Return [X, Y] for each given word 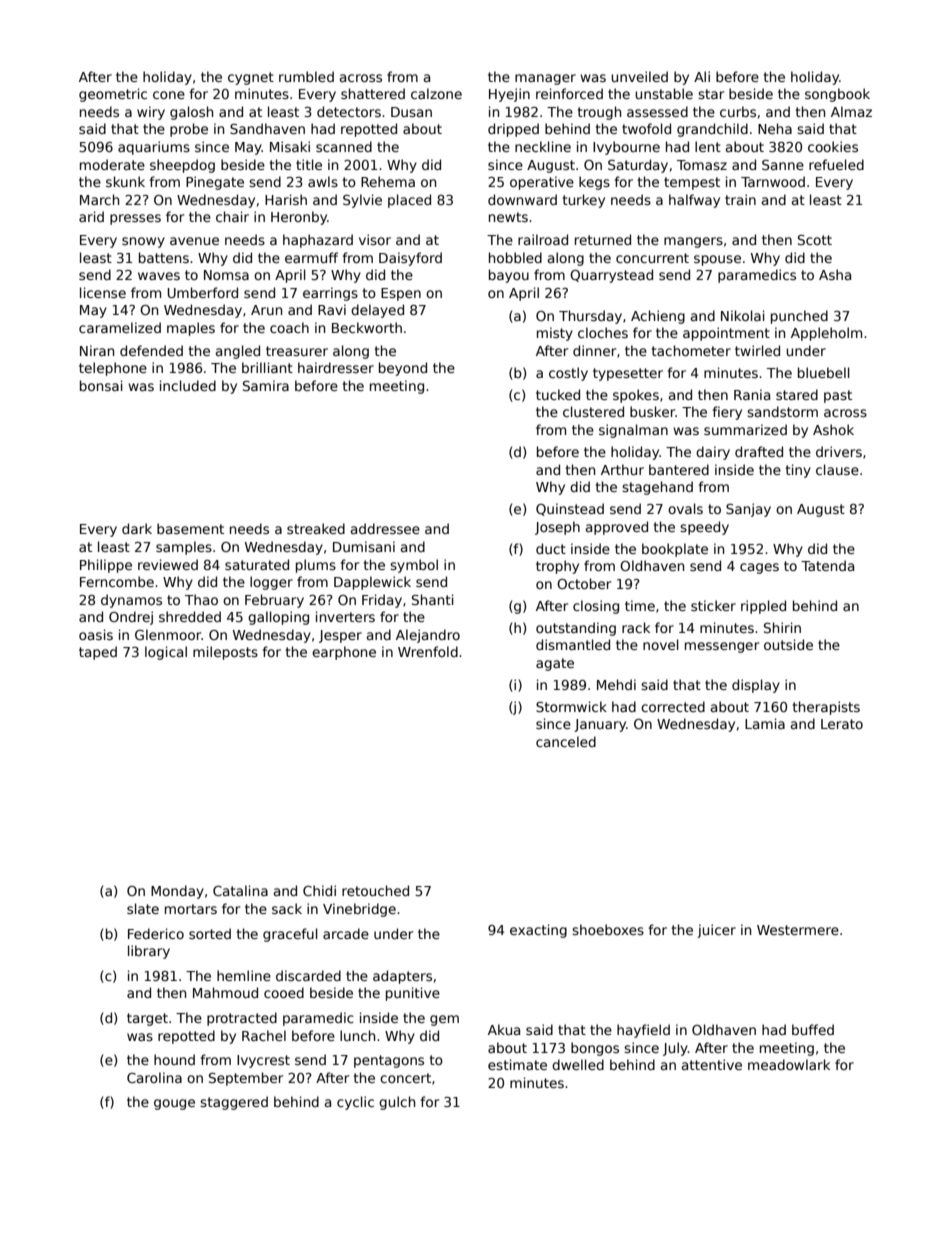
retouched [375, 890]
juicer [716, 931]
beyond [403, 369]
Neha [775, 128]
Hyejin [509, 95]
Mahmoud [225, 992]
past [838, 396]
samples [184, 548]
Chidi [319, 890]
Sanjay [748, 510]
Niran [97, 350]
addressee [385, 528]
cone [169, 95]
